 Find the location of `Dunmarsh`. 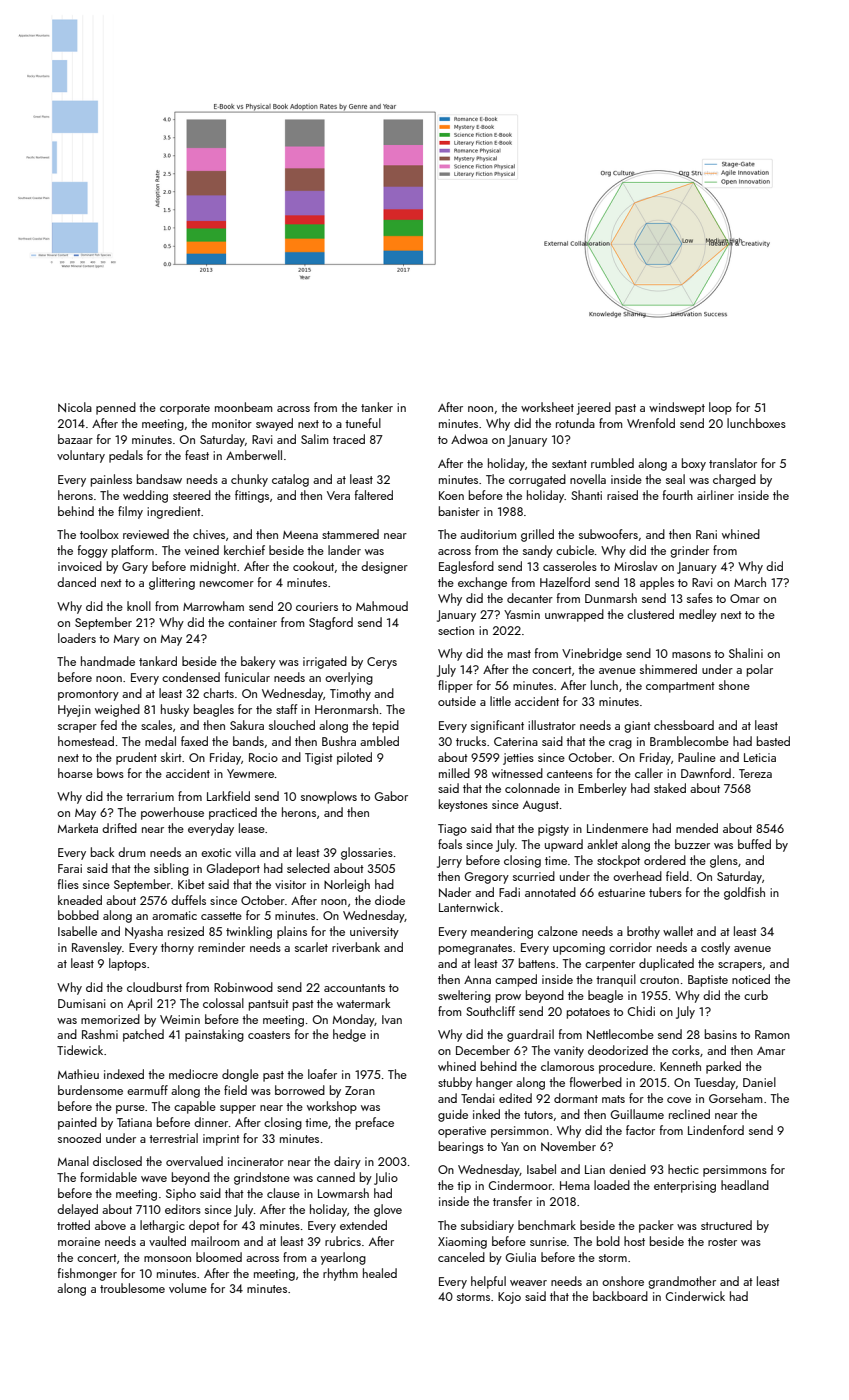

Dunmarsh is located at coordinates (611, 598).
